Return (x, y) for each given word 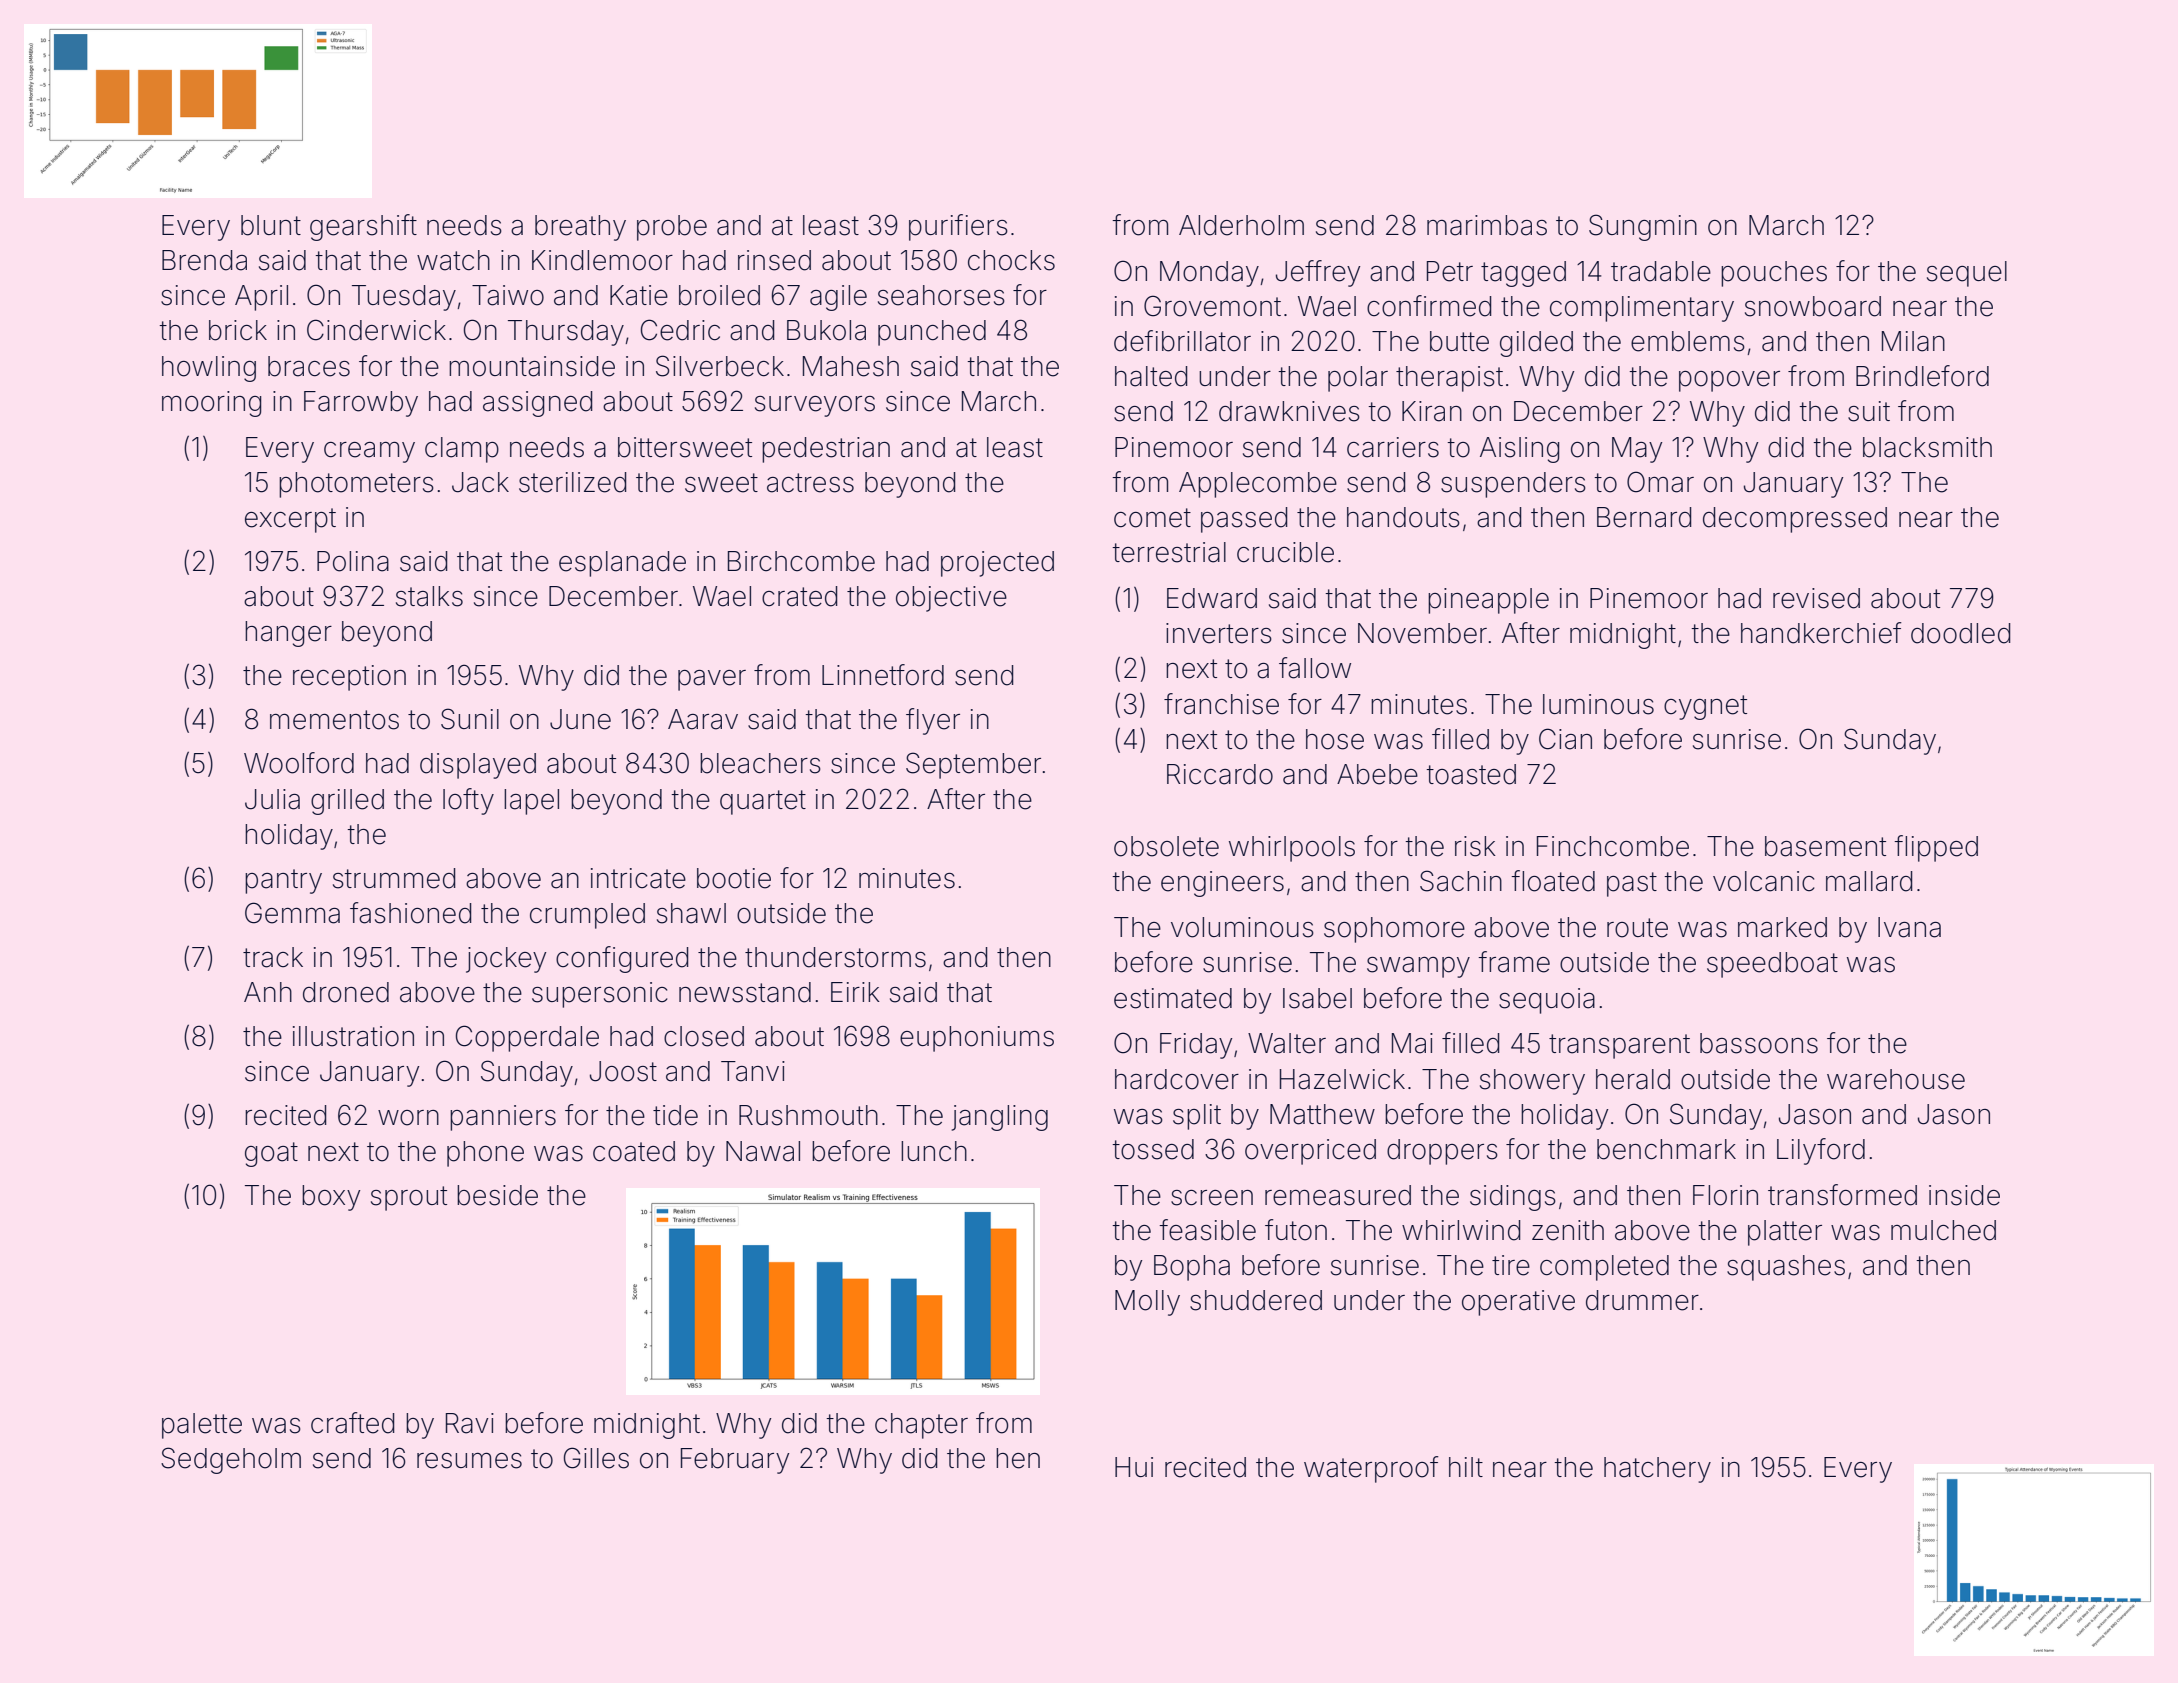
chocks (1011, 260)
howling (209, 369)
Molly (1147, 1303)
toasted (1471, 774)
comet (1152, 518)
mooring (211, 404)
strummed (394, 878)
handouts (1403, 517)
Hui (1134, 1467)
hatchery (1657, 1470)
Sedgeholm (231, 1460)
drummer (1642, 1300)
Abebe (1377, 774)
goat (271, 1154)
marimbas (1487, 225)
